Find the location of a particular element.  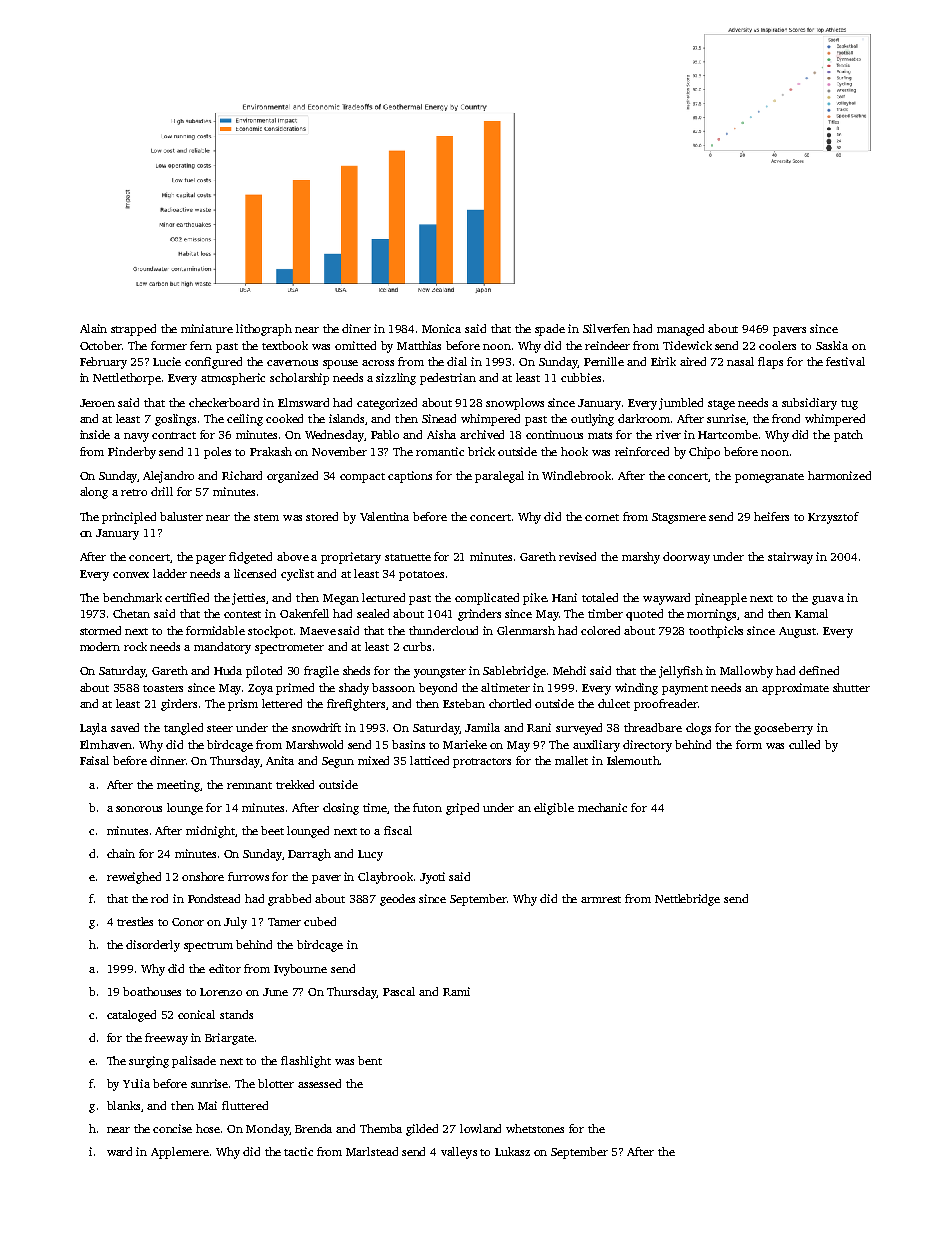

snowplows is located at coordinates (515, 404).
